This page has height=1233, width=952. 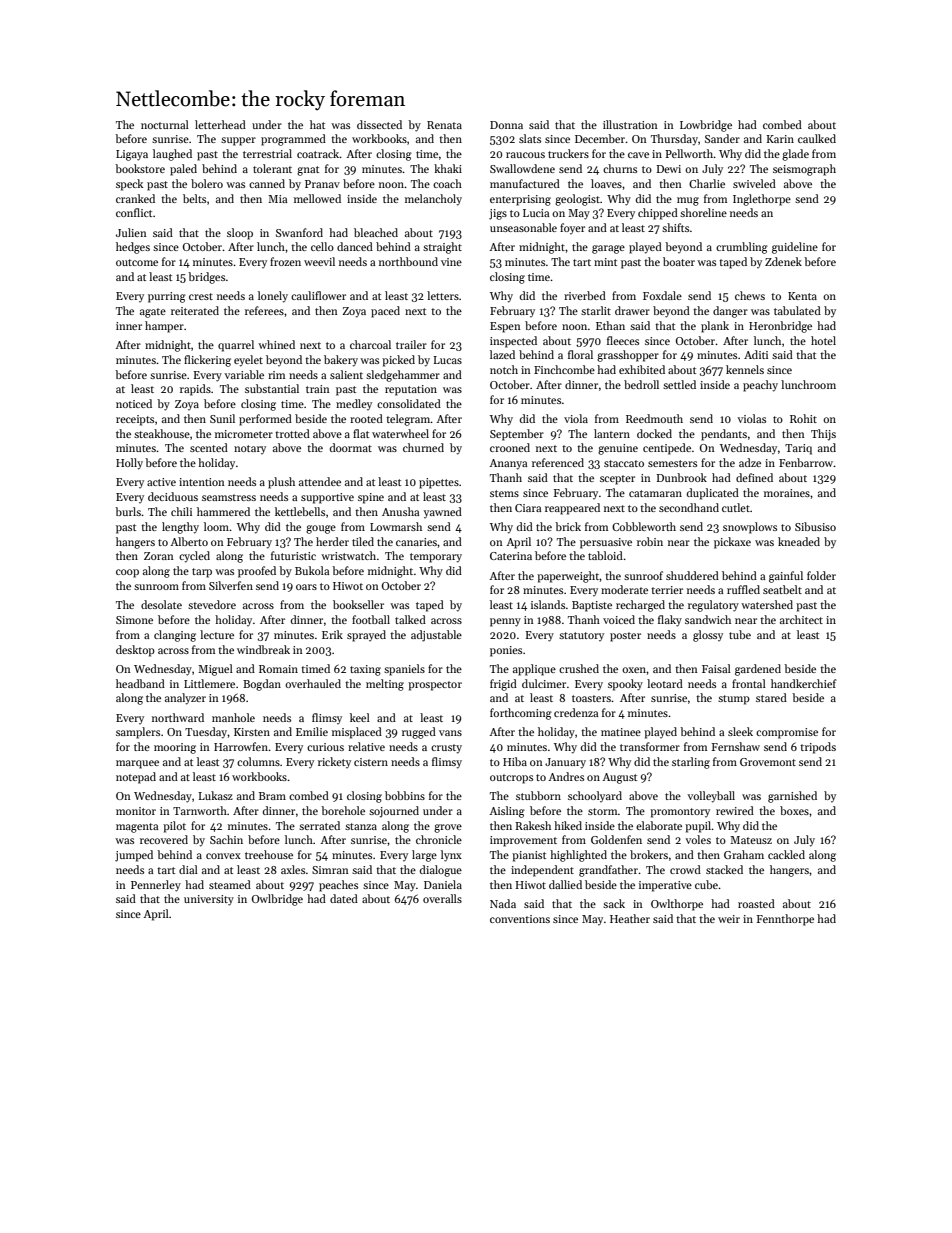 What do you see at coordinates (272, 796) in the page?
I see `Bram` at bounding box center [272, 796].
